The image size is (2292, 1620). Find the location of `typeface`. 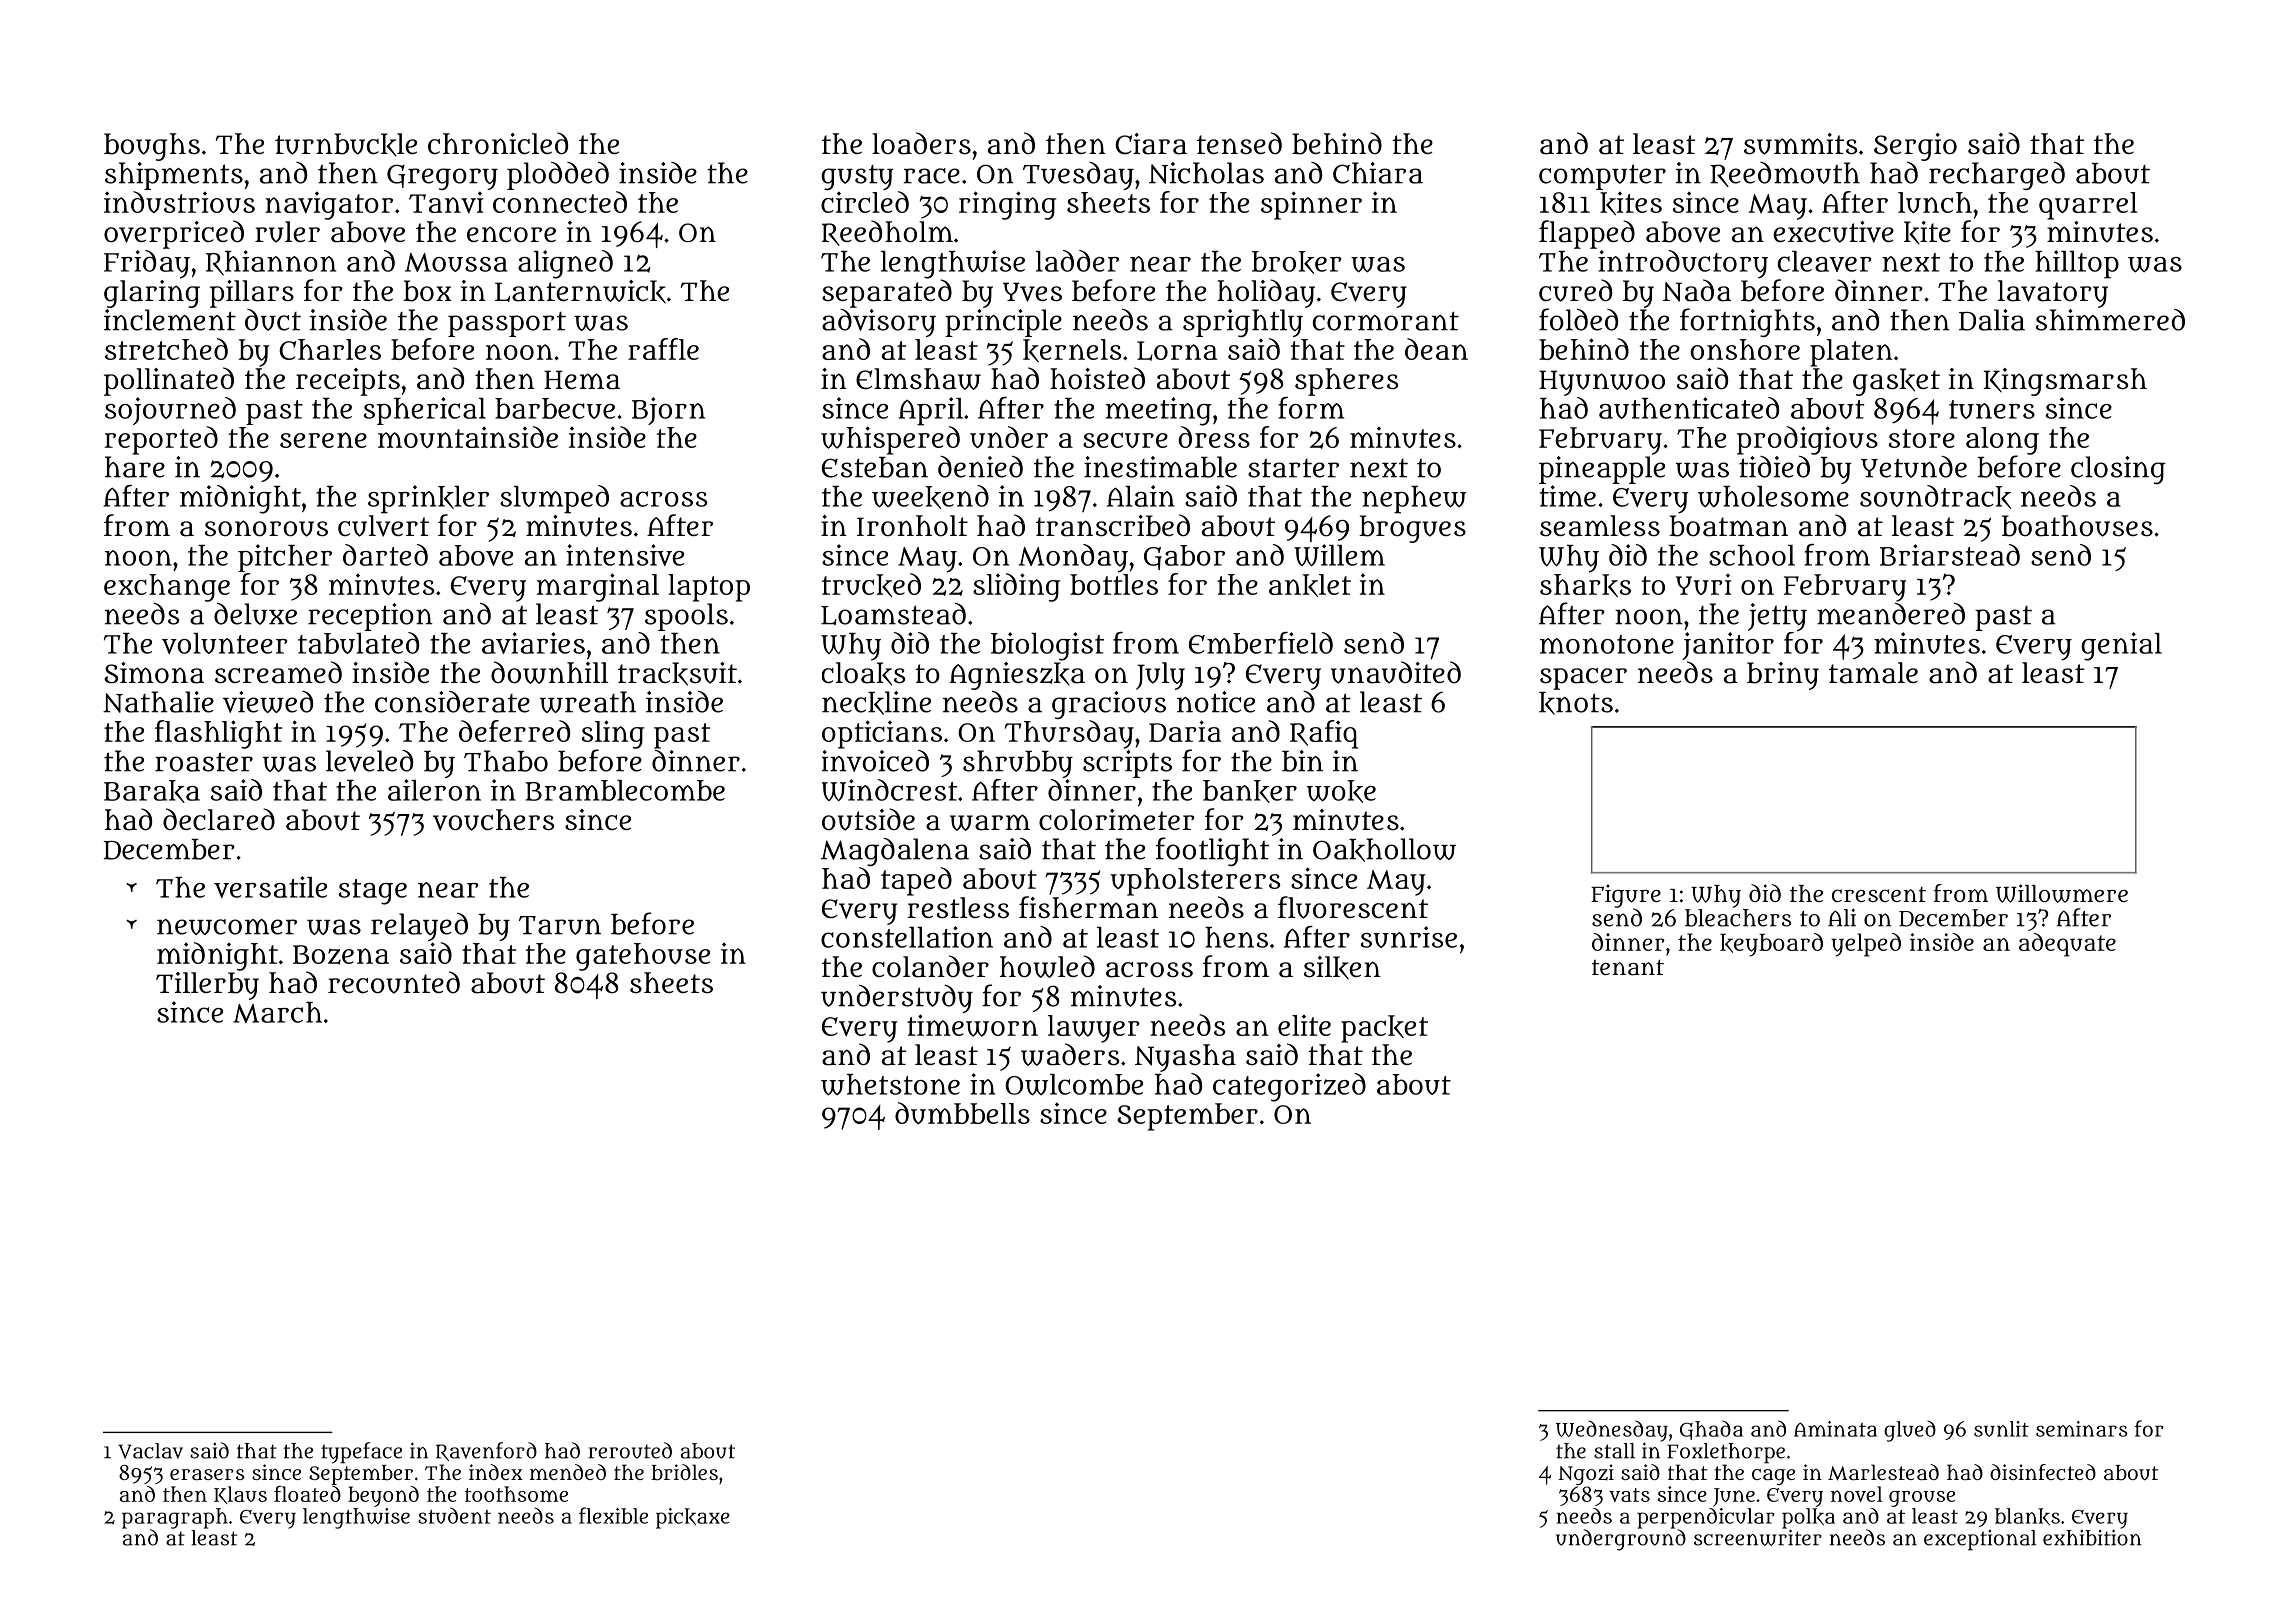

typeface is located at coordinates (361, 1453).
